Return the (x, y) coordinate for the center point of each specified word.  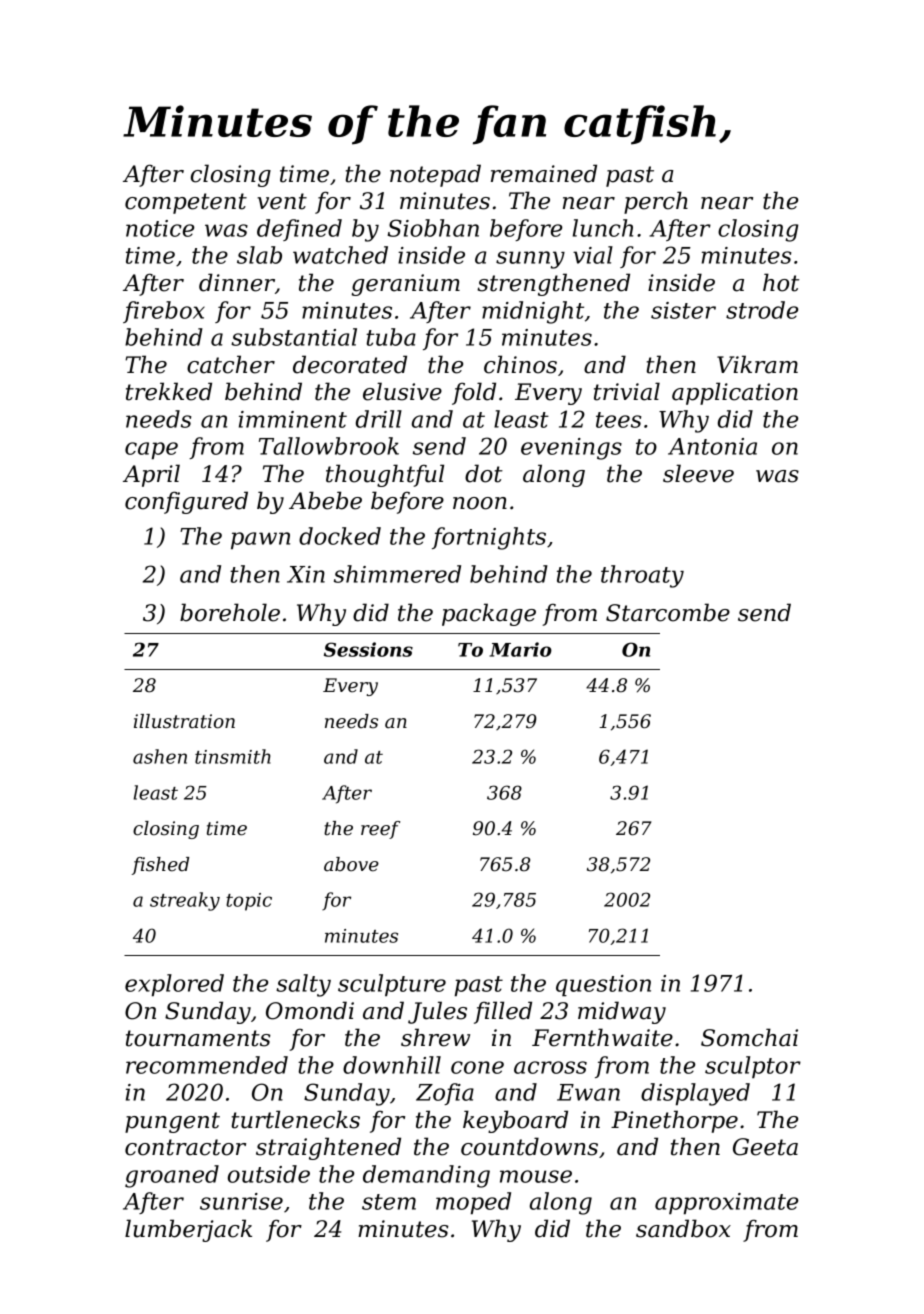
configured (186, 502)
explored (174, 985)
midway (622, 1012)
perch (656, 202)
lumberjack (188, 1230)
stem (389, 1202)
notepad (435, 175)
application (735, 393)
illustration (184, 721)
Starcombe (668, 612)
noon (480, 503)
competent (186, 203)
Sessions (368, 649)
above (351, 864)
